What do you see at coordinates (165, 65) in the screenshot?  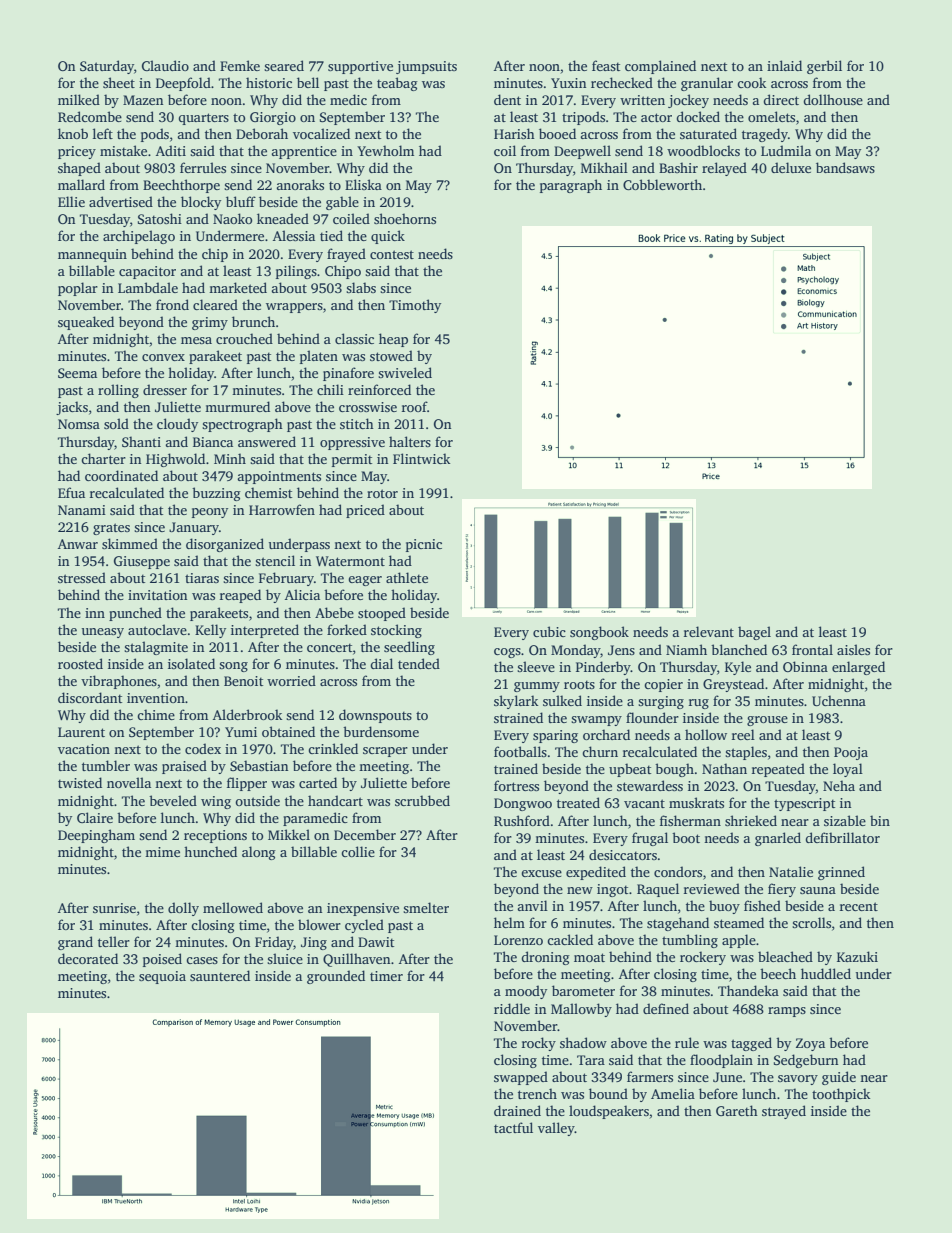 I see `Claudio` at bounding box center [165, 65].
